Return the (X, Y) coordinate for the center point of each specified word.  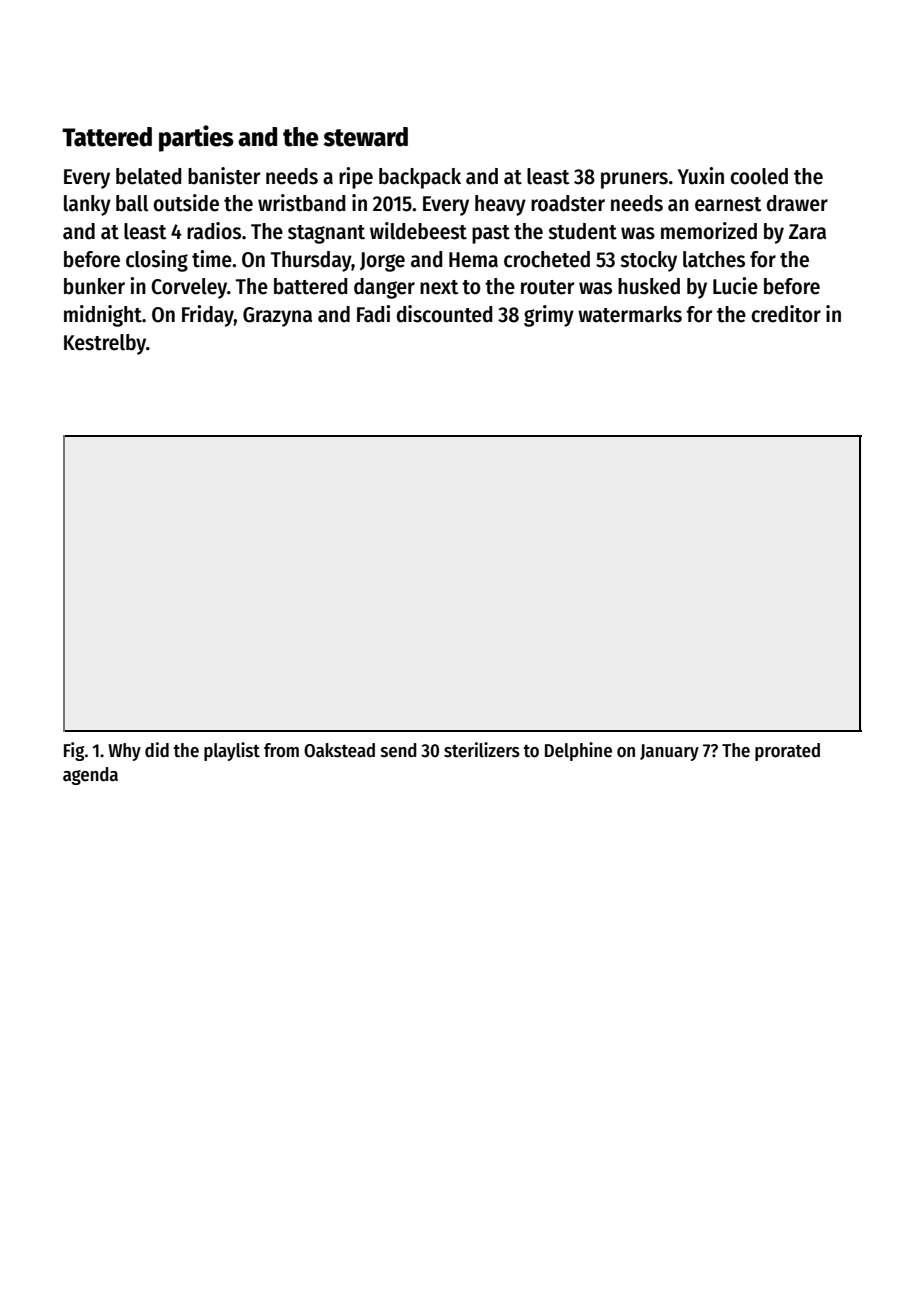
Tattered (107, 137)
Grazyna (277, 317)
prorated (787, 752)
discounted (444, 314)
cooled (759, 176)
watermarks (630, 314)
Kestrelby (105, 344)
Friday (208, 316)
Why (124, 752)
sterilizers (482, 750)
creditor (786, 314)
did (157, 750)
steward (366, 137)
